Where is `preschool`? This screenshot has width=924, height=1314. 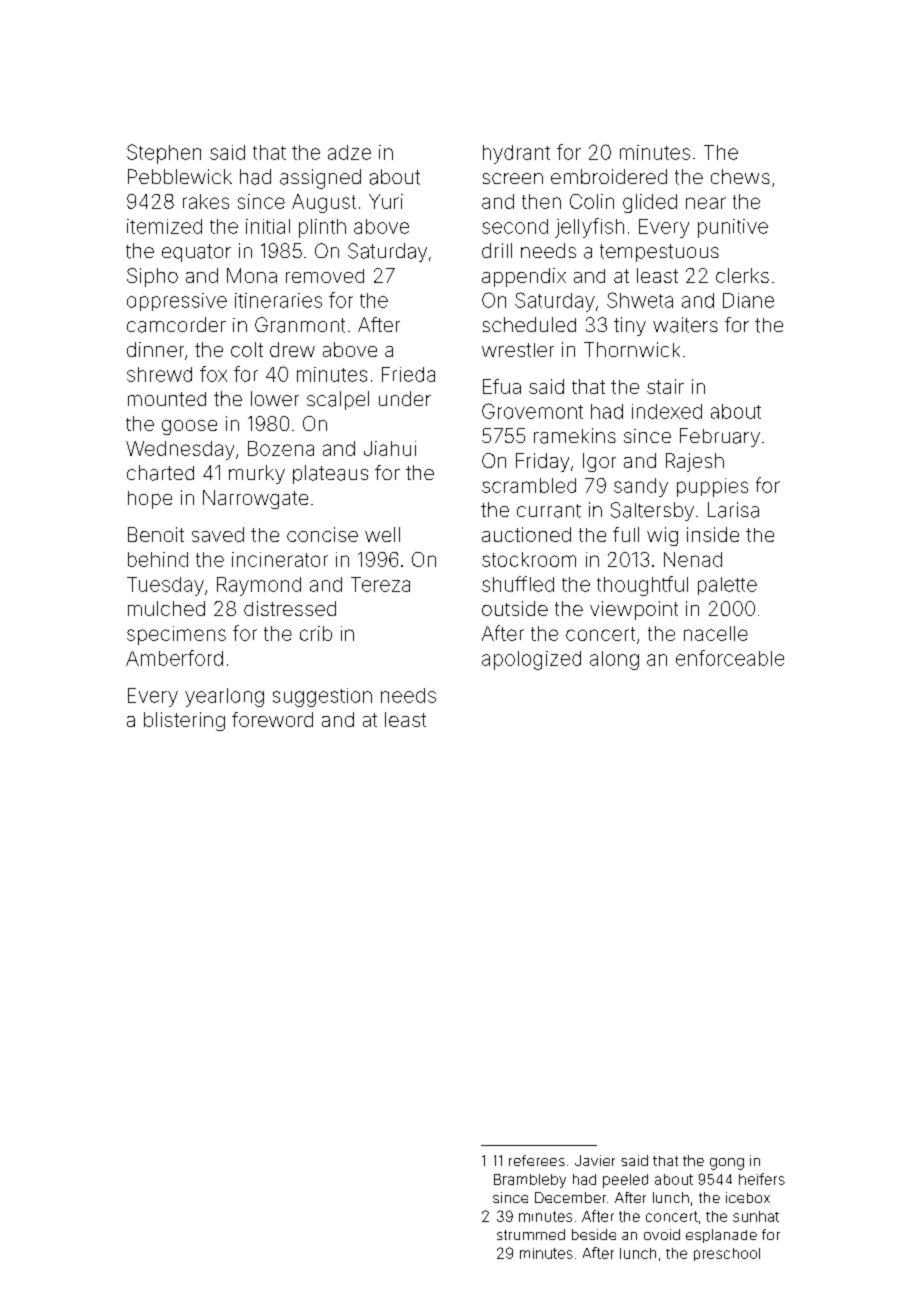 preschool is located at coordinates (727, 1254).
